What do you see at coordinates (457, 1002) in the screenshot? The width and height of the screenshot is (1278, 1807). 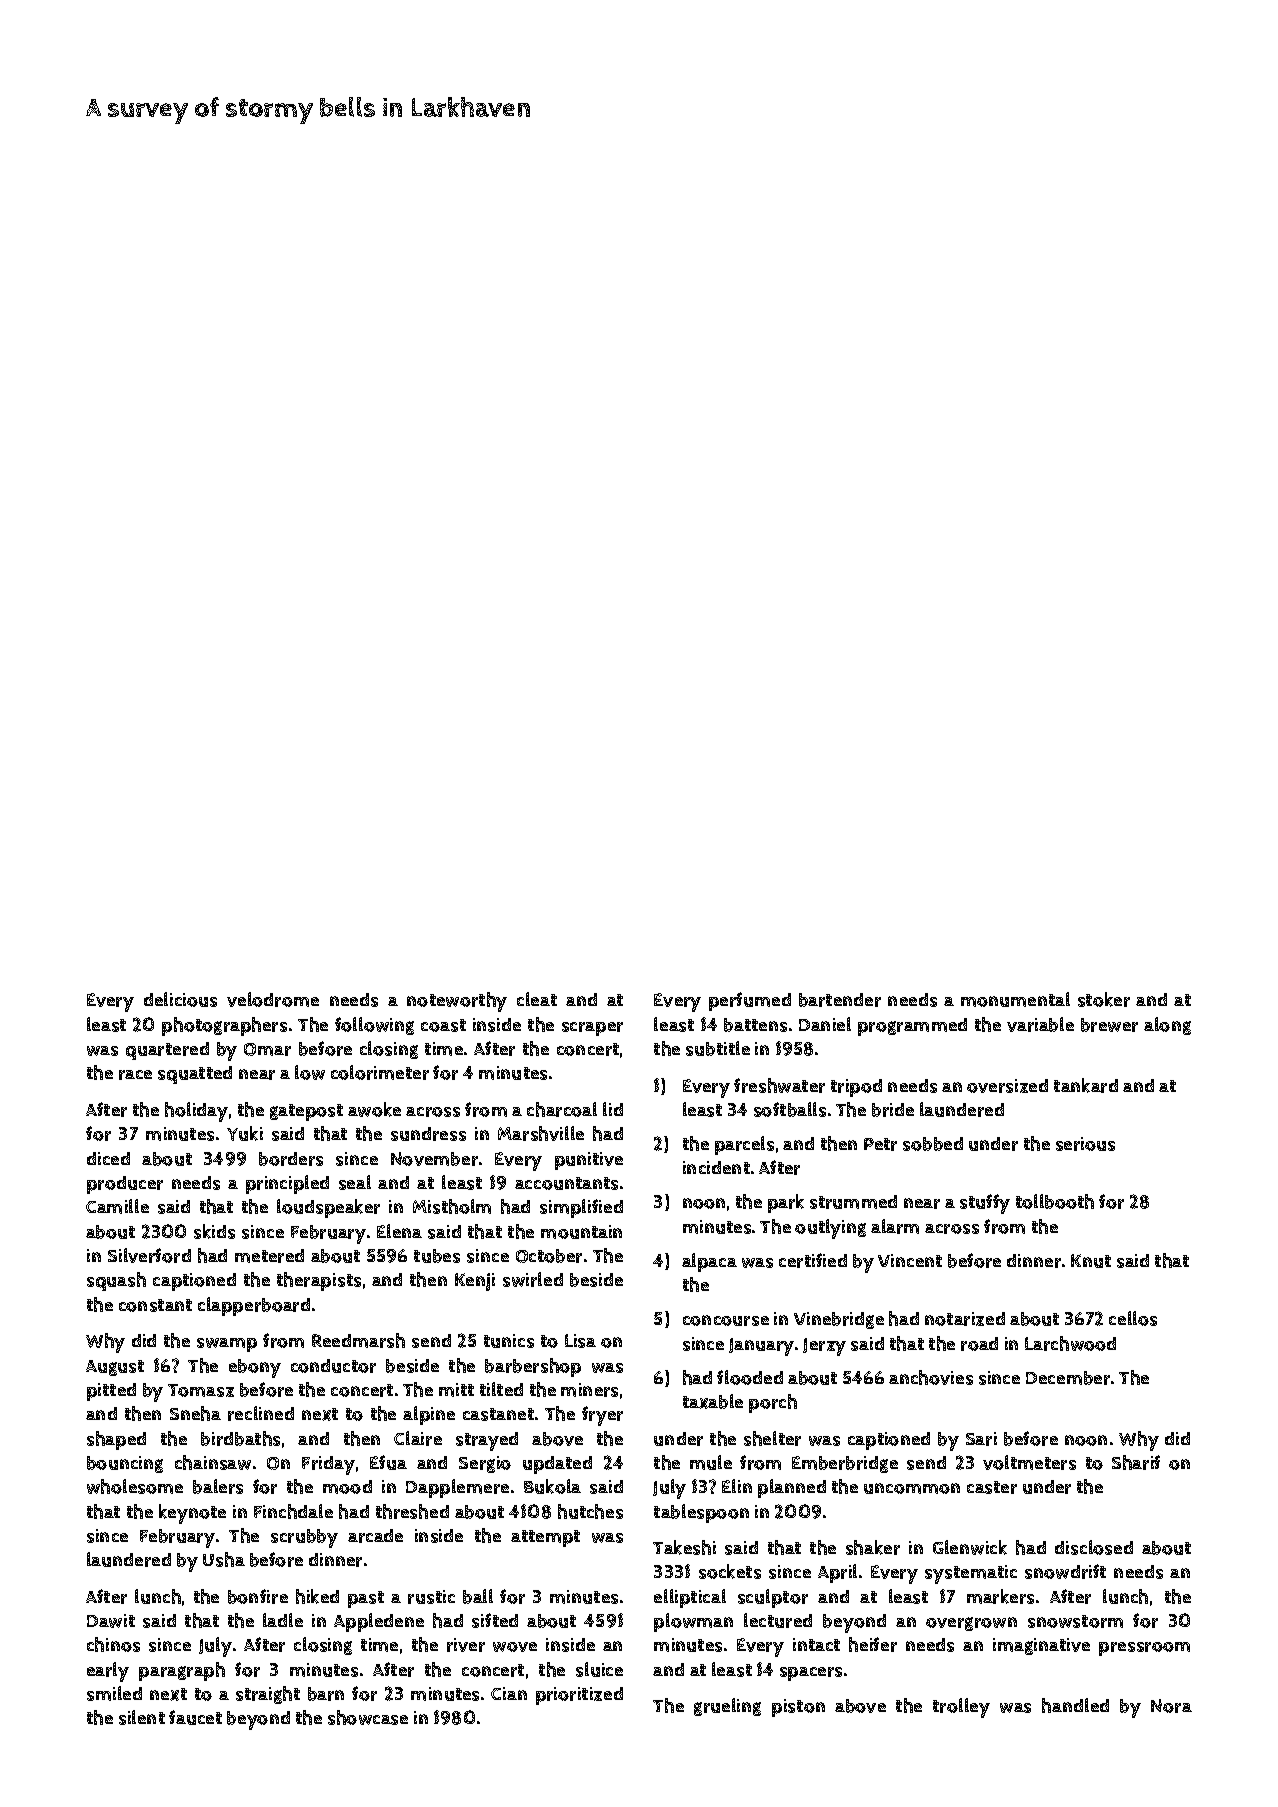 I see `noteworthy` at bounding box center [457, 1002].
